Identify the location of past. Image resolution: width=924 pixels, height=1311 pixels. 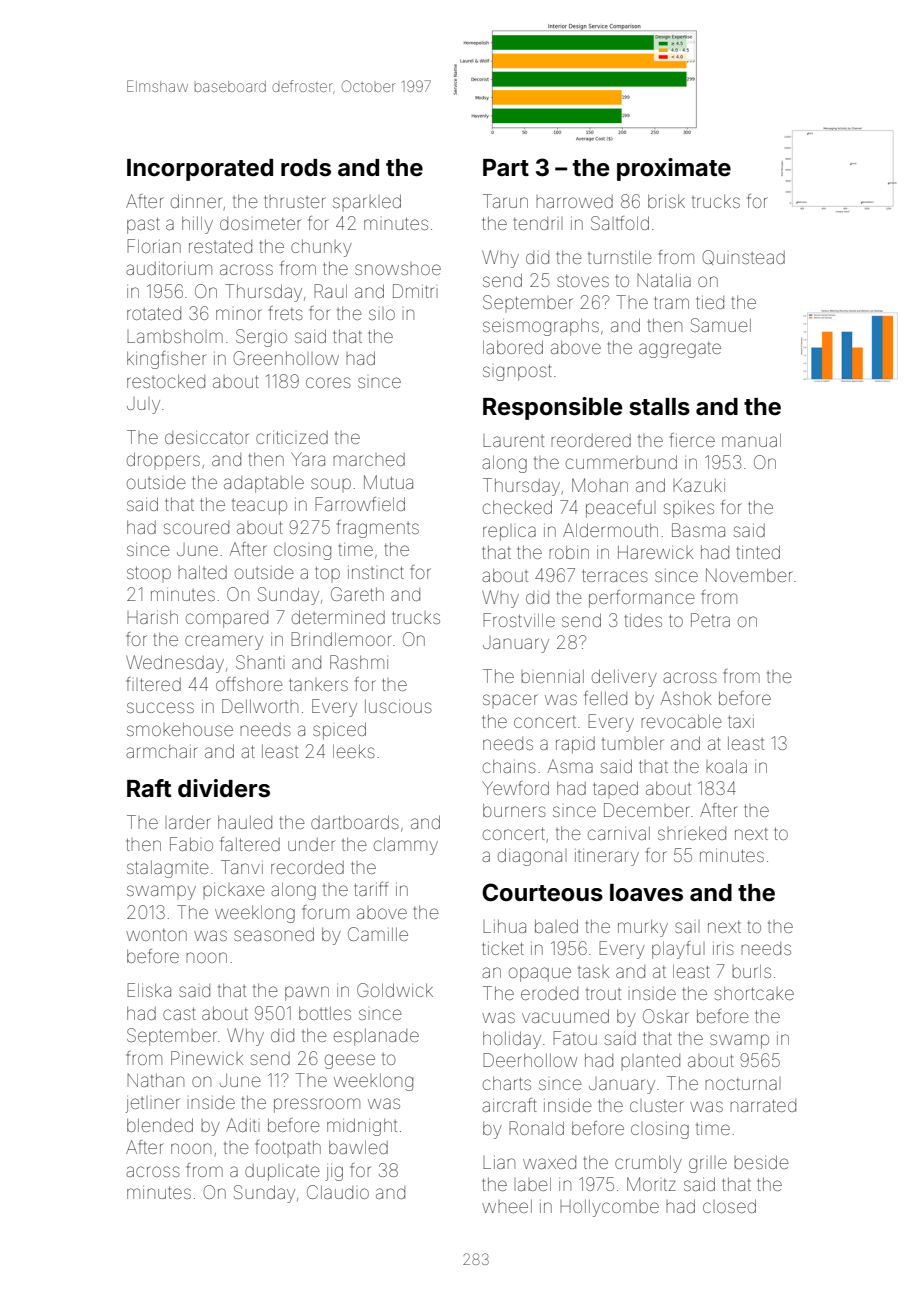
(143, 225).
